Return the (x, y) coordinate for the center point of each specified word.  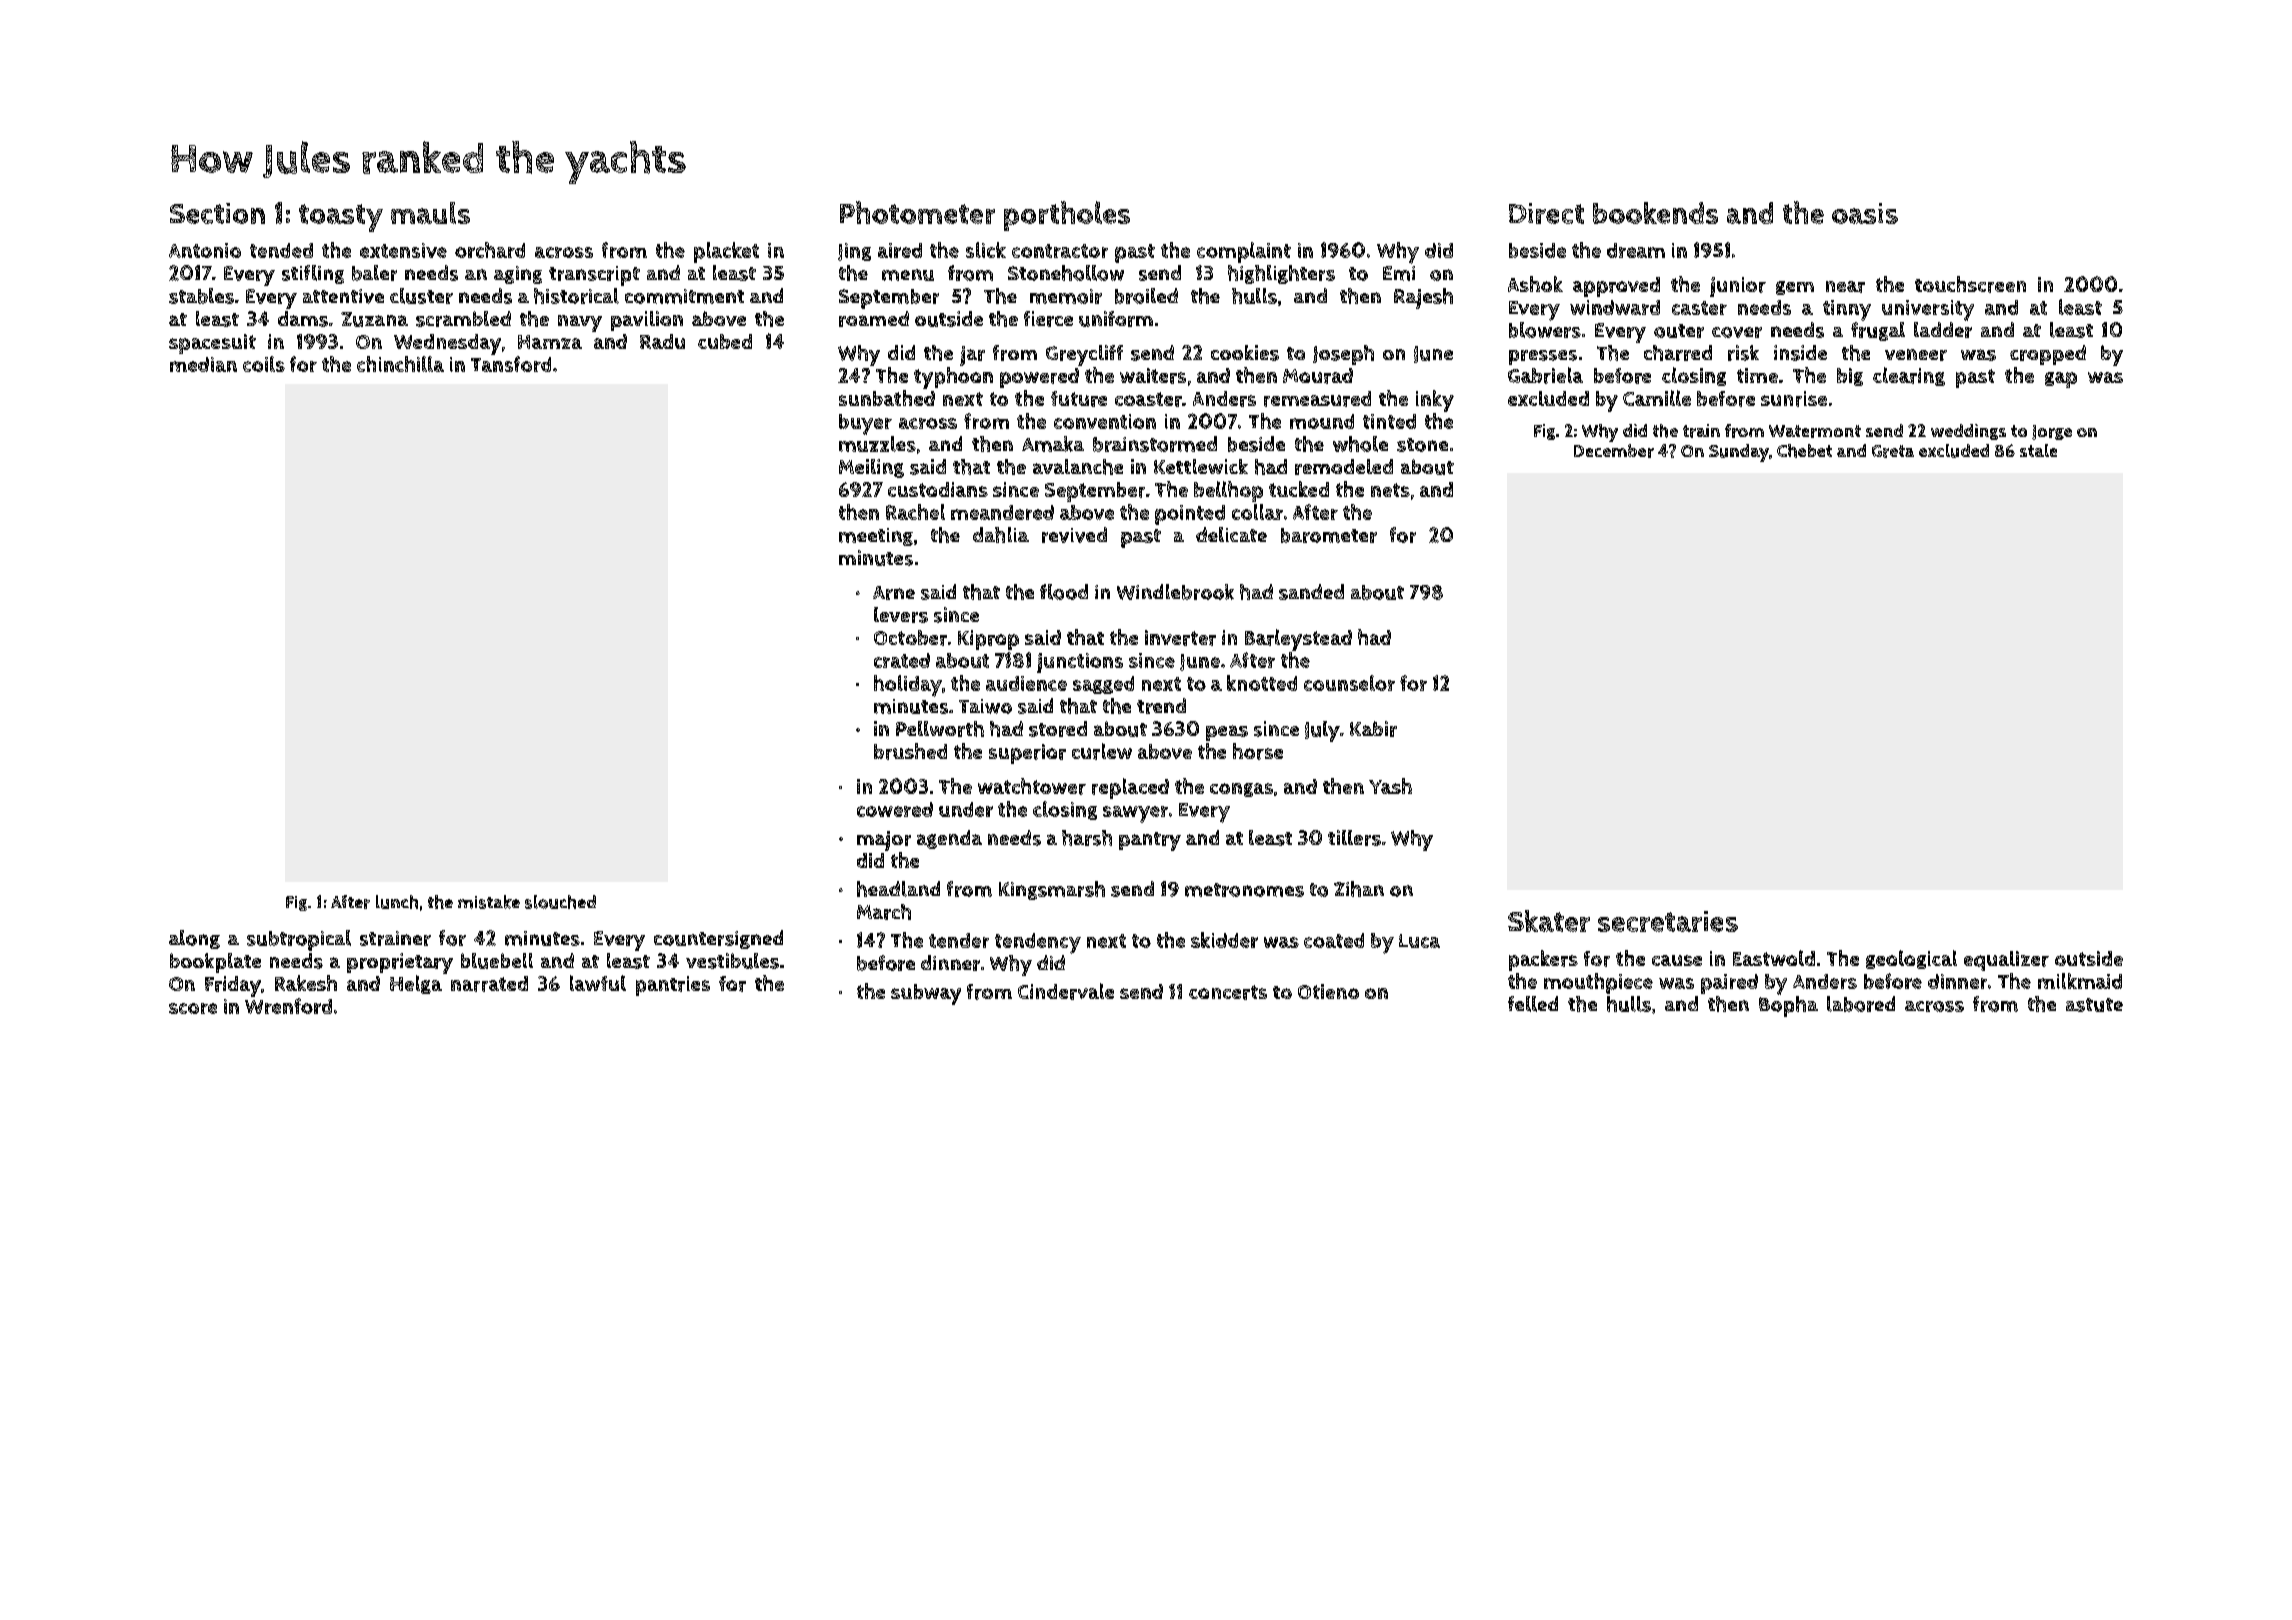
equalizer (2006, 961)
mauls (430, 213)
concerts (1228, 992)
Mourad (1318, 376)
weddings (1968, 432)
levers (901, 615)
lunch (397, 902)
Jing (854, 252)
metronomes (1244, 890)
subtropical (299, 940)
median (203, 364)
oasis (1865, 213)
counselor (1349, 683)
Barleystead (1298, 640)
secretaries (1668, 921)
